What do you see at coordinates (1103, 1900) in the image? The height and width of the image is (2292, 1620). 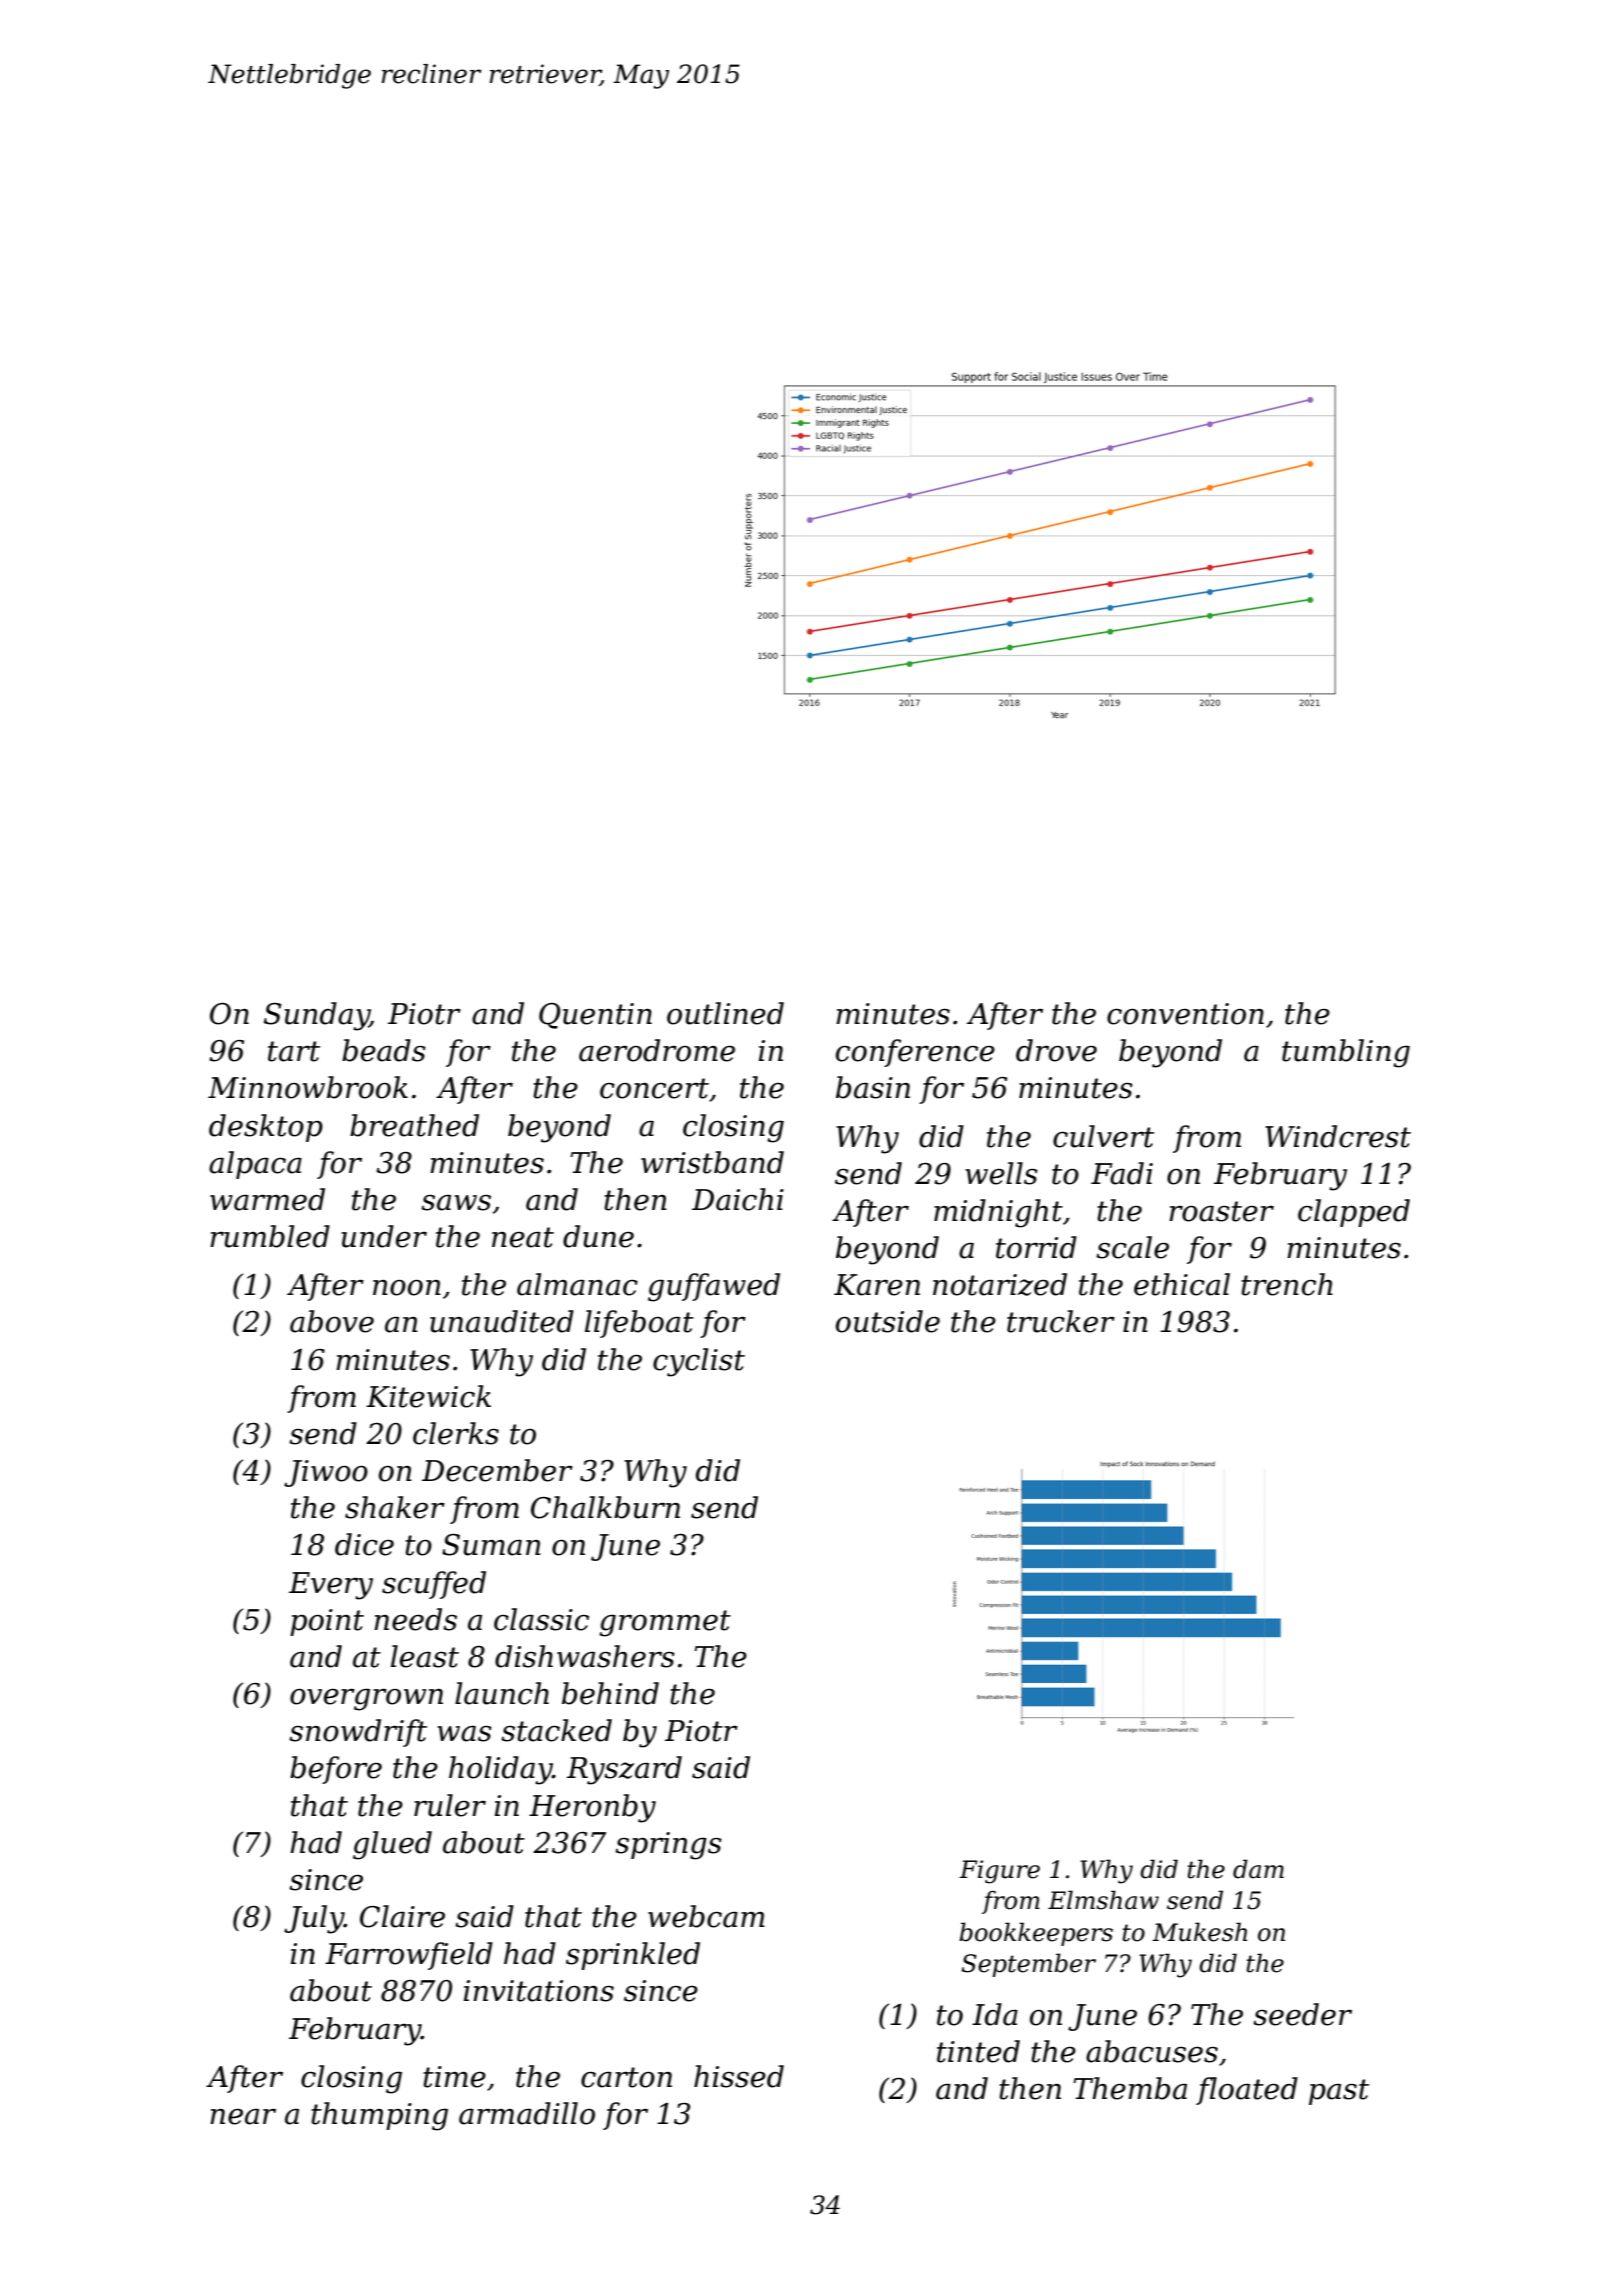 I see `Elmshaw` at bounding box center [1103, 1900].
